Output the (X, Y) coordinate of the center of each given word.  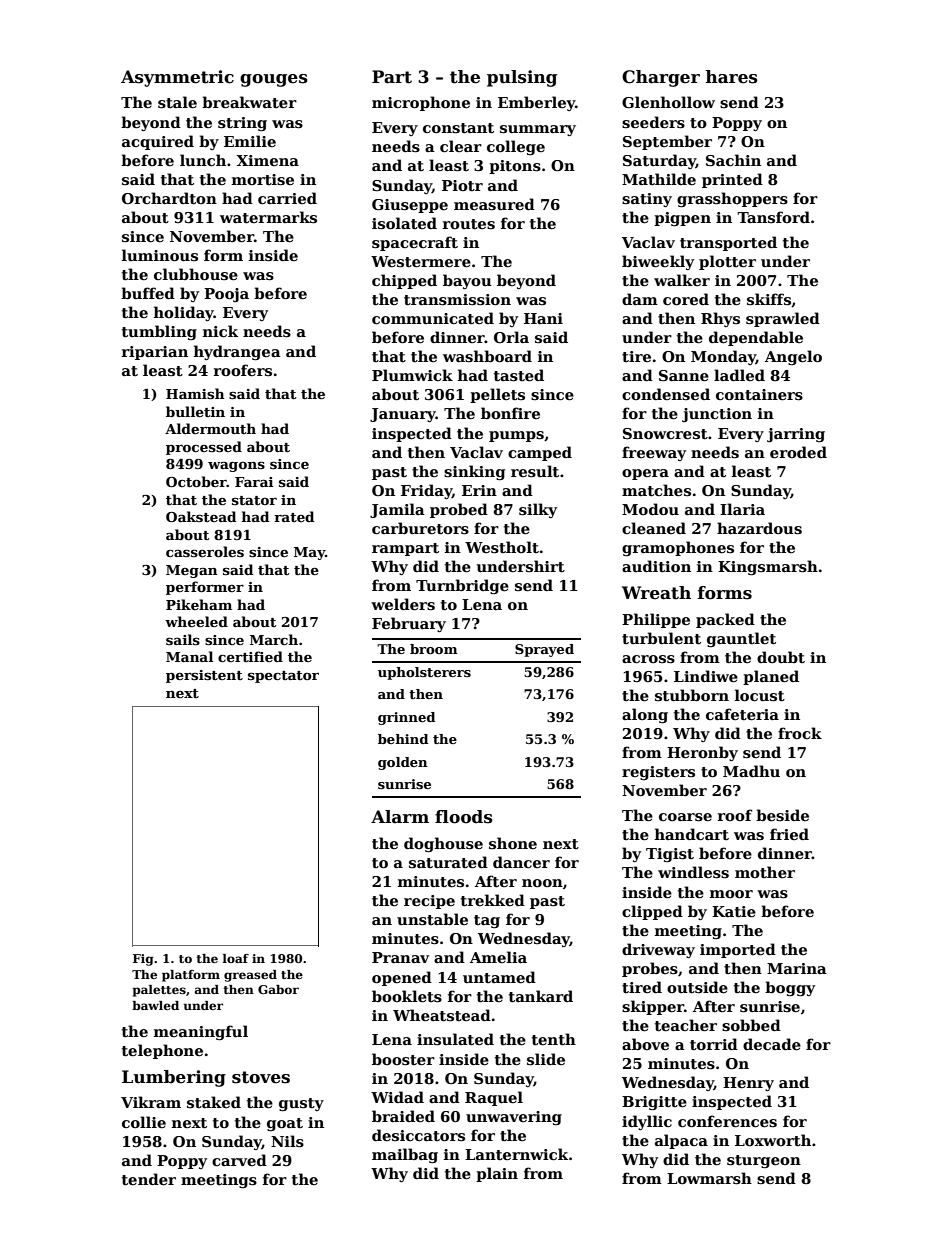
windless (693, 872)
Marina (797, 968)
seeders (653, 122)
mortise (263, 179)
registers (658, 773)
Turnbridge (462, 586)
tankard (541, 996)
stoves (261, 1077)
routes (469, 224)
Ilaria (742, 509)
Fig (143, 960)
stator (254, 500)
